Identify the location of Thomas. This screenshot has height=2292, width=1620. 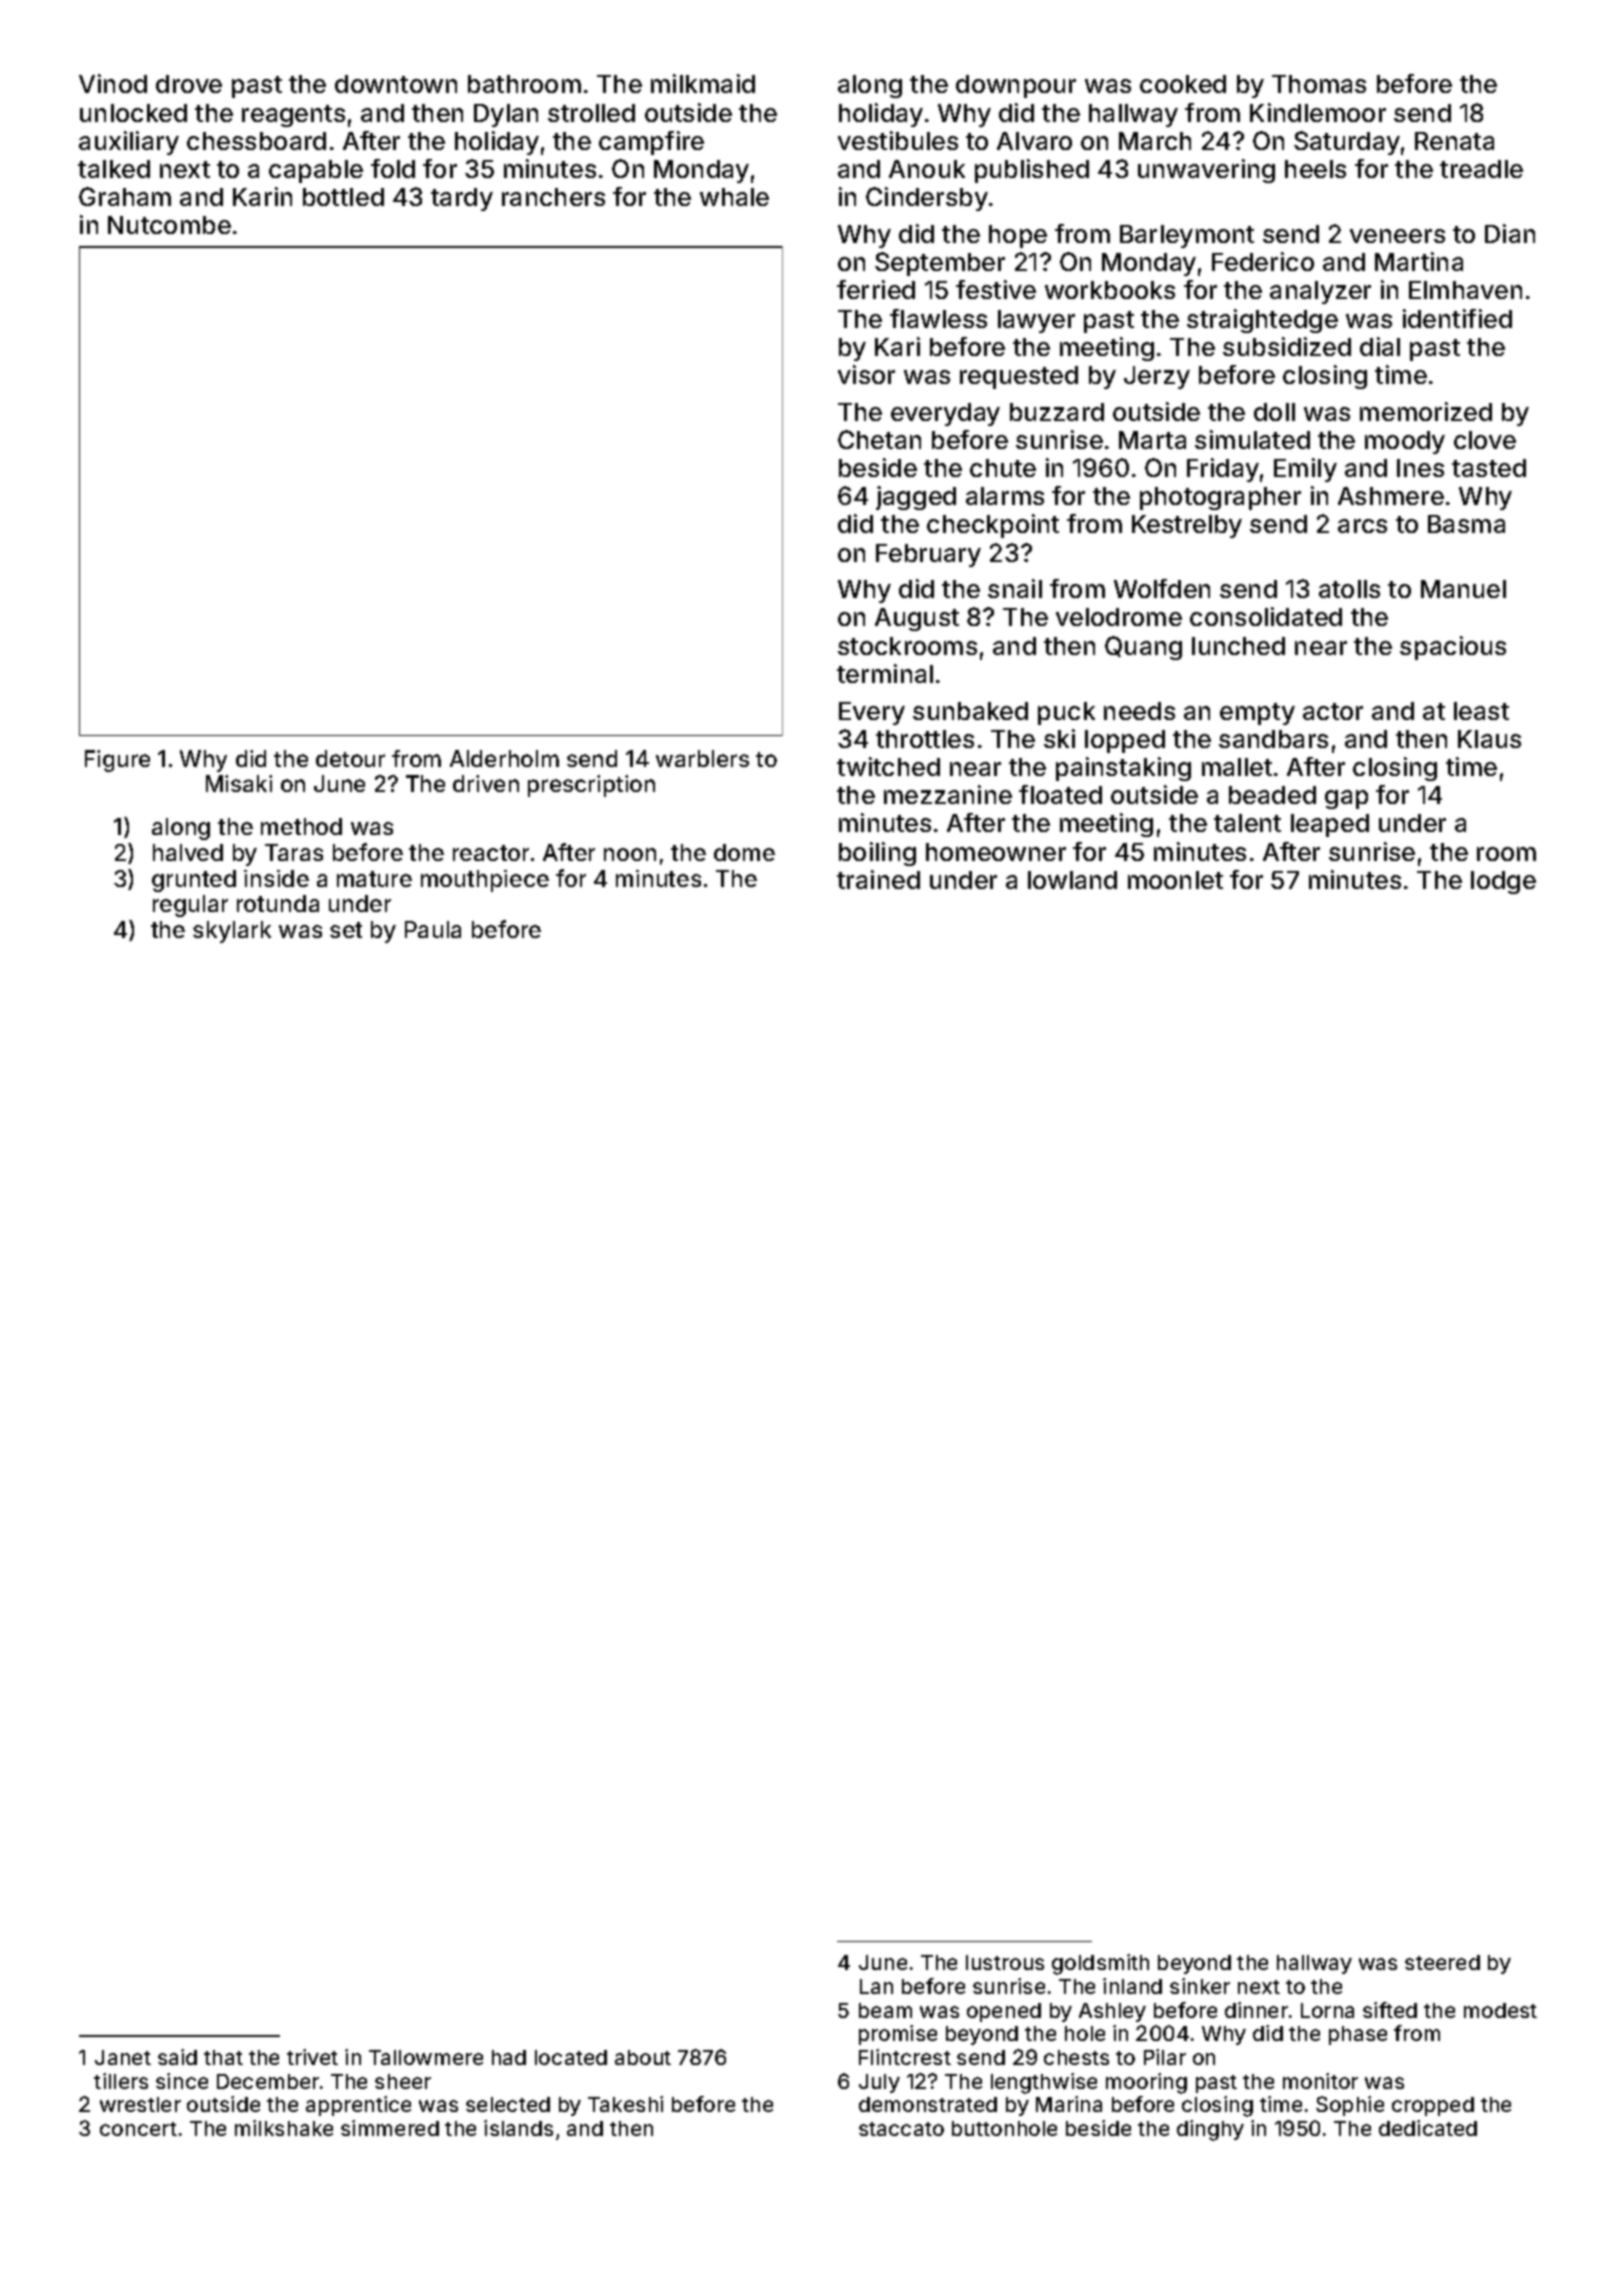
(1319, 84).
